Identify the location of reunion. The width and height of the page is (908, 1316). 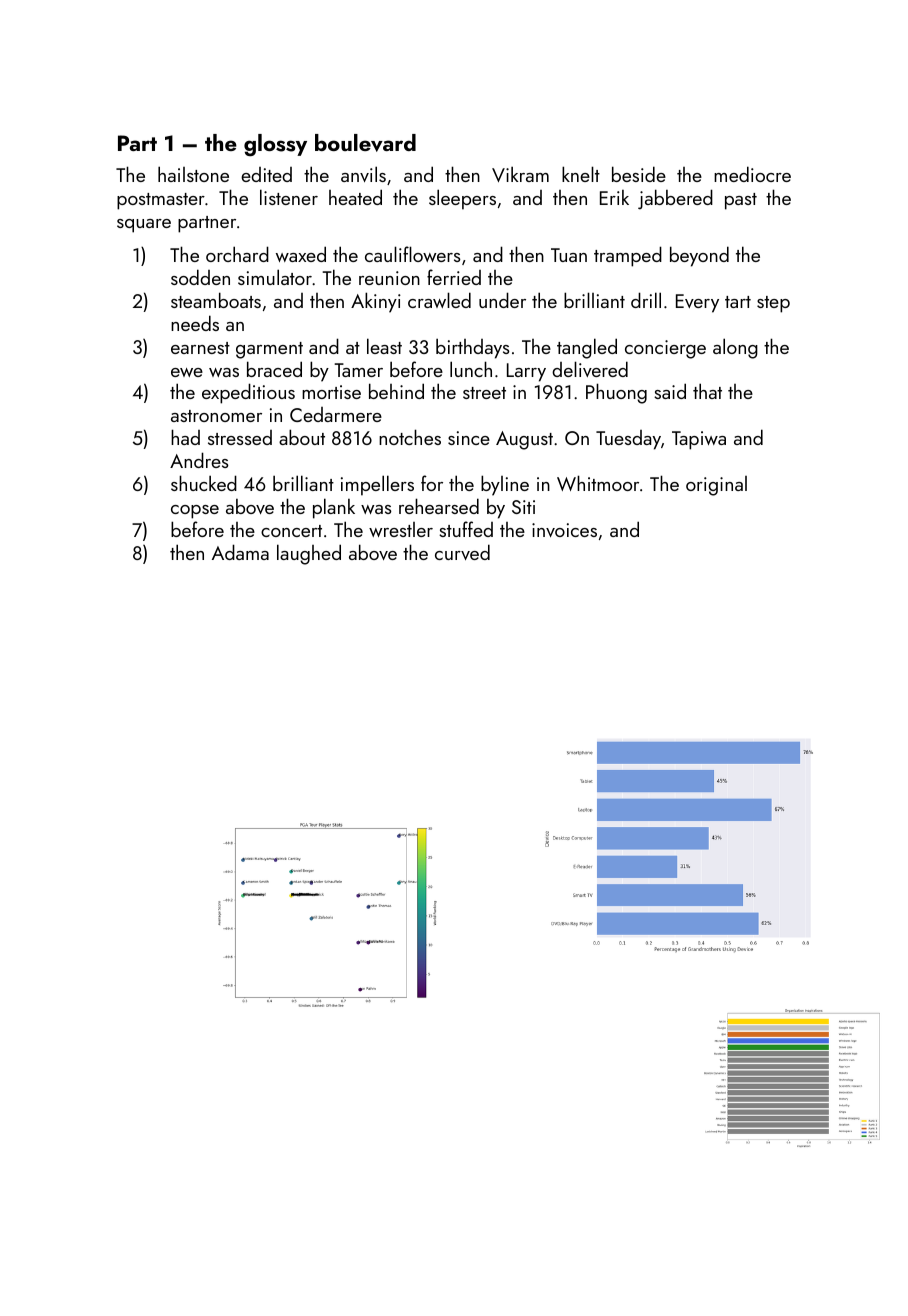
(389, 278).
